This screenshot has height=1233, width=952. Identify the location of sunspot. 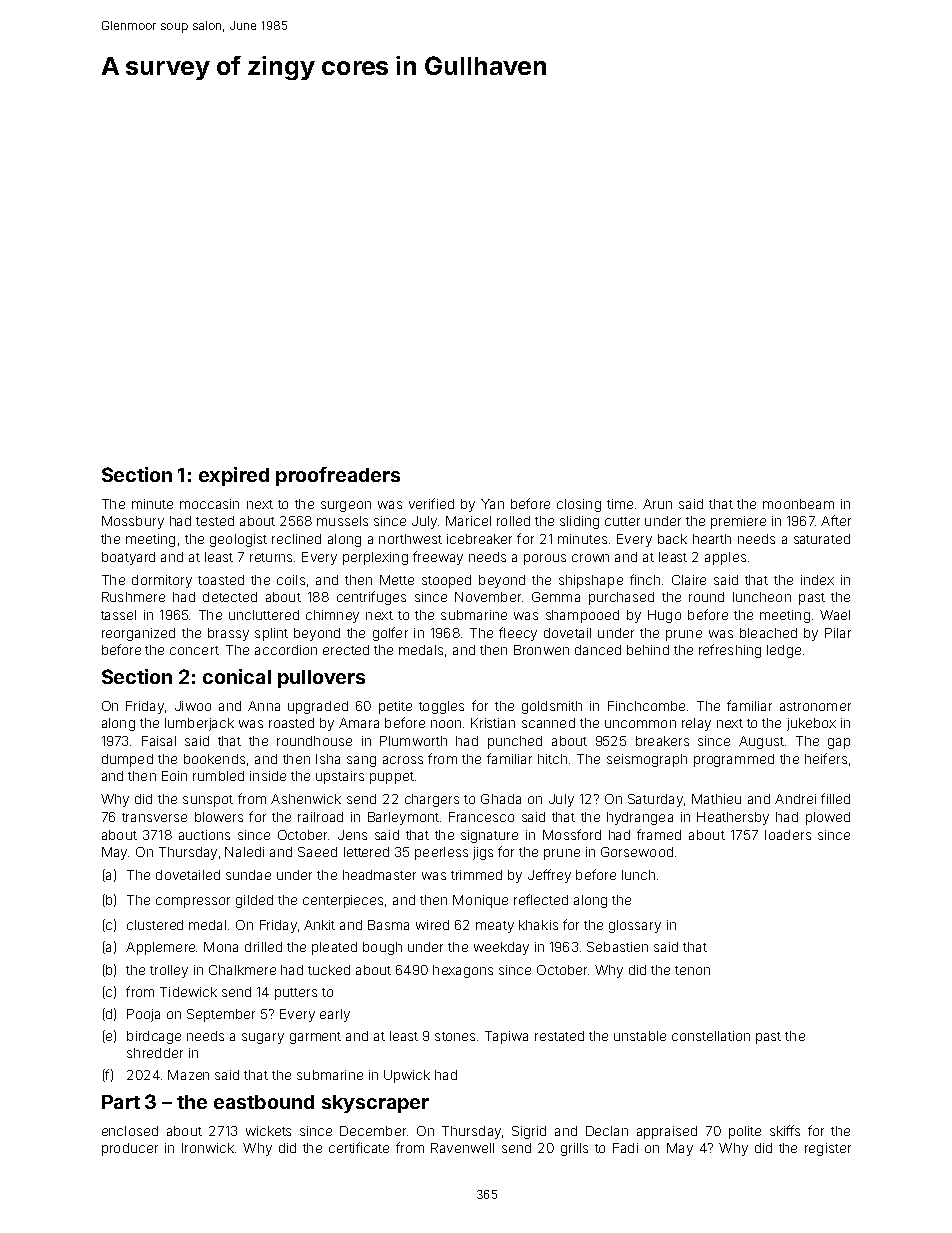
(208, 801).
